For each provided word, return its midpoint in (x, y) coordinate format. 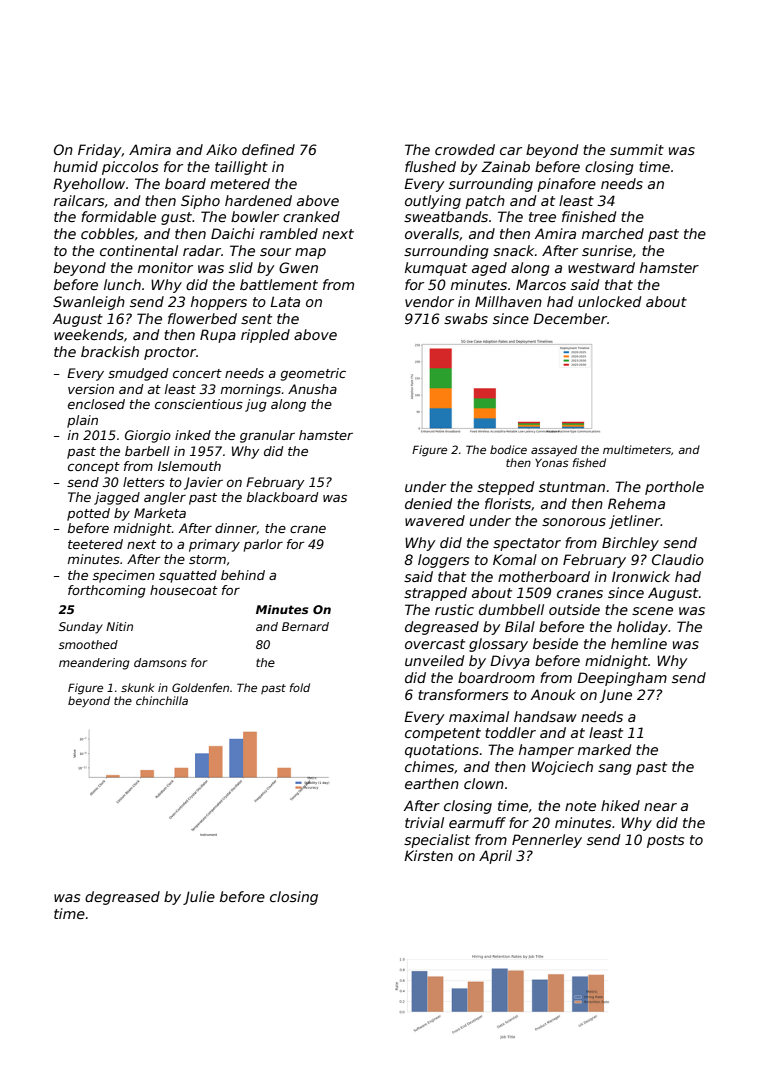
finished (589, 216)
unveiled (434, 660)
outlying (433, 202)
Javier (203, 483)
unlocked (609, 301)
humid (76, 166)
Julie (199, 898)
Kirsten (428, 855)
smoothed (88, 644)
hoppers (219, 303)
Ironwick (641, 576)
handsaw (545, 716)
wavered (435, 520)
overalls (432, 233)
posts (665, 841)
